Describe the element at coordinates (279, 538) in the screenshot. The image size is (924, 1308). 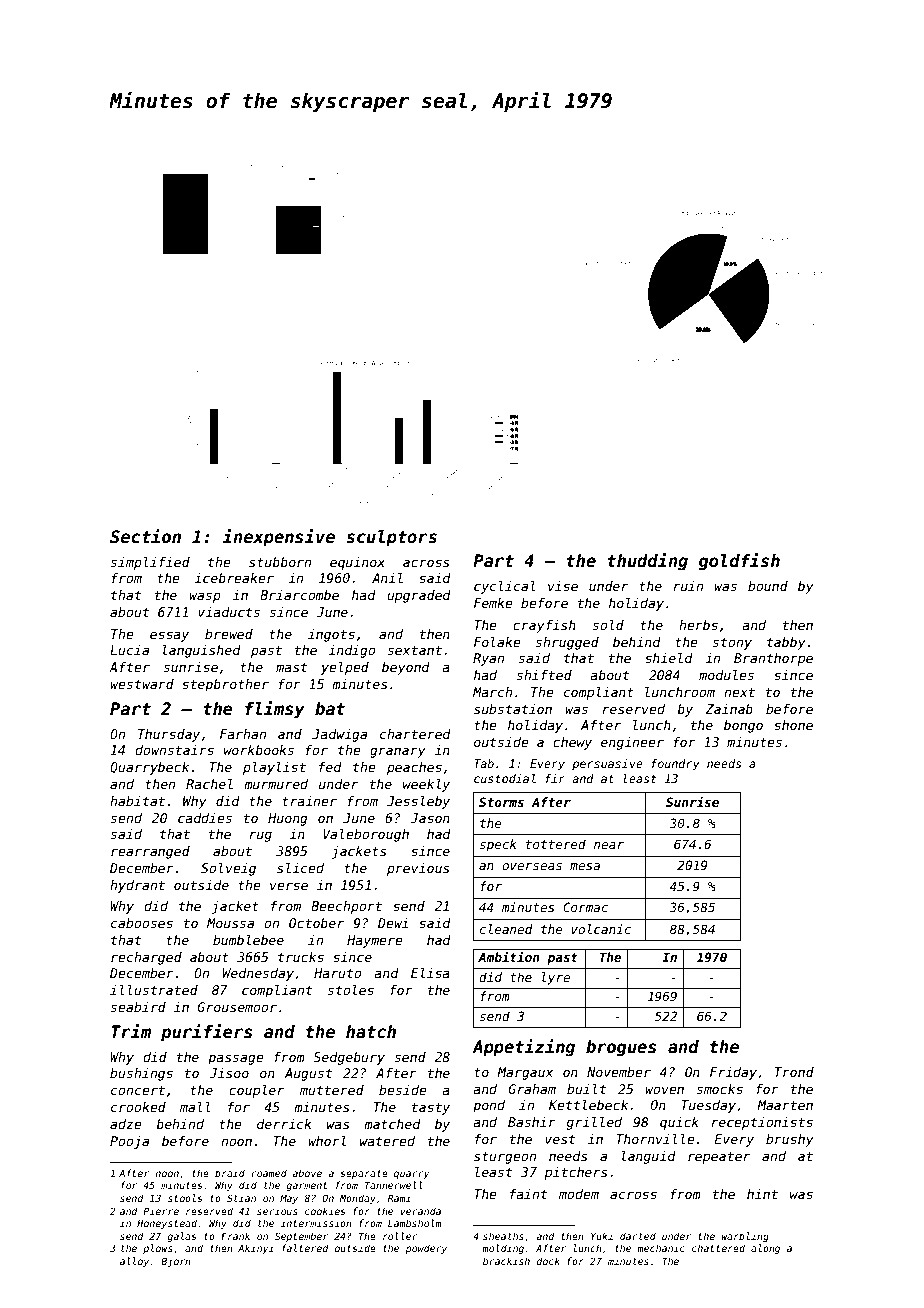
I see `inexpensive` at that location.
